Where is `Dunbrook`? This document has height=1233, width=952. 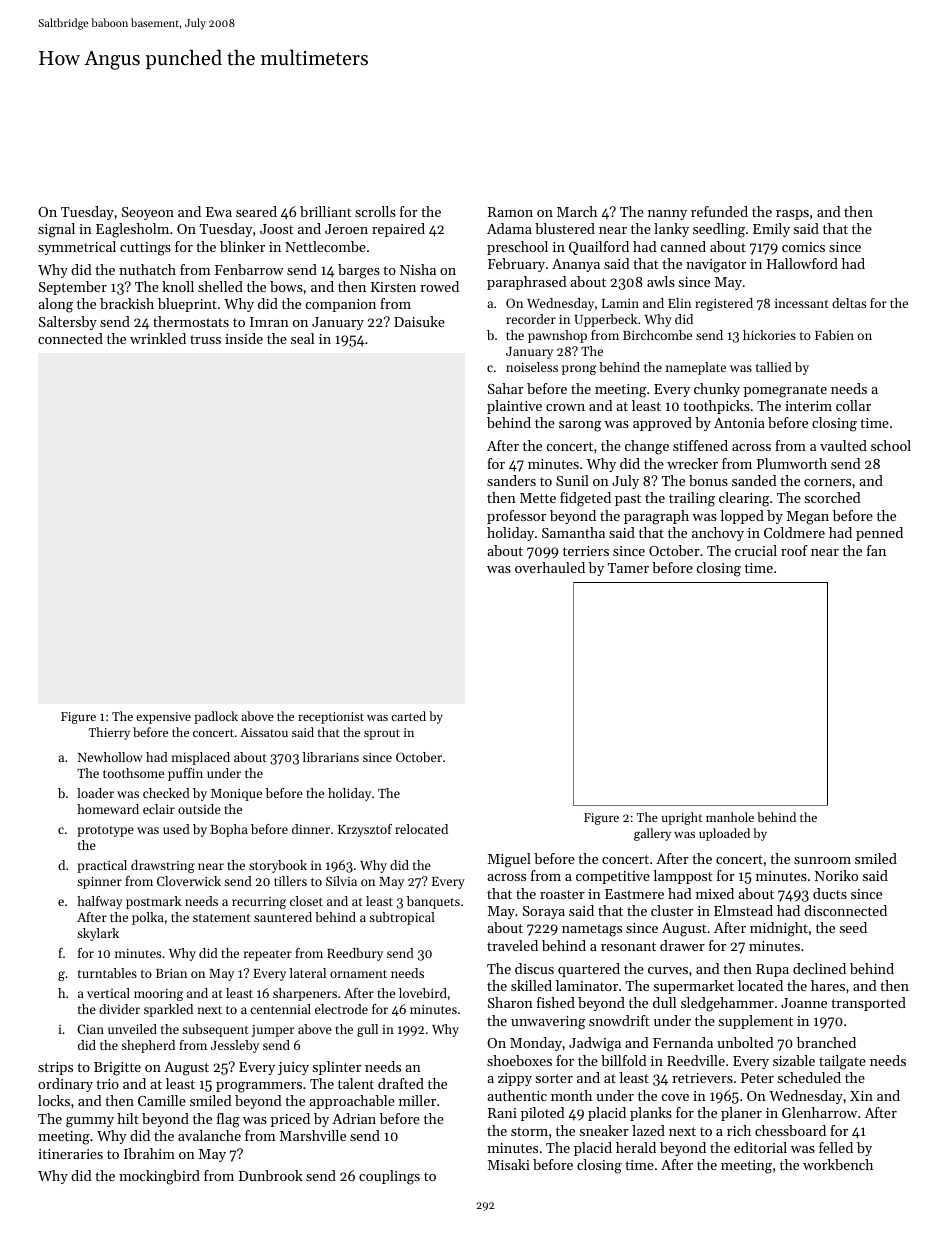 Dunbrook is located at coordinates (271, 1175).
